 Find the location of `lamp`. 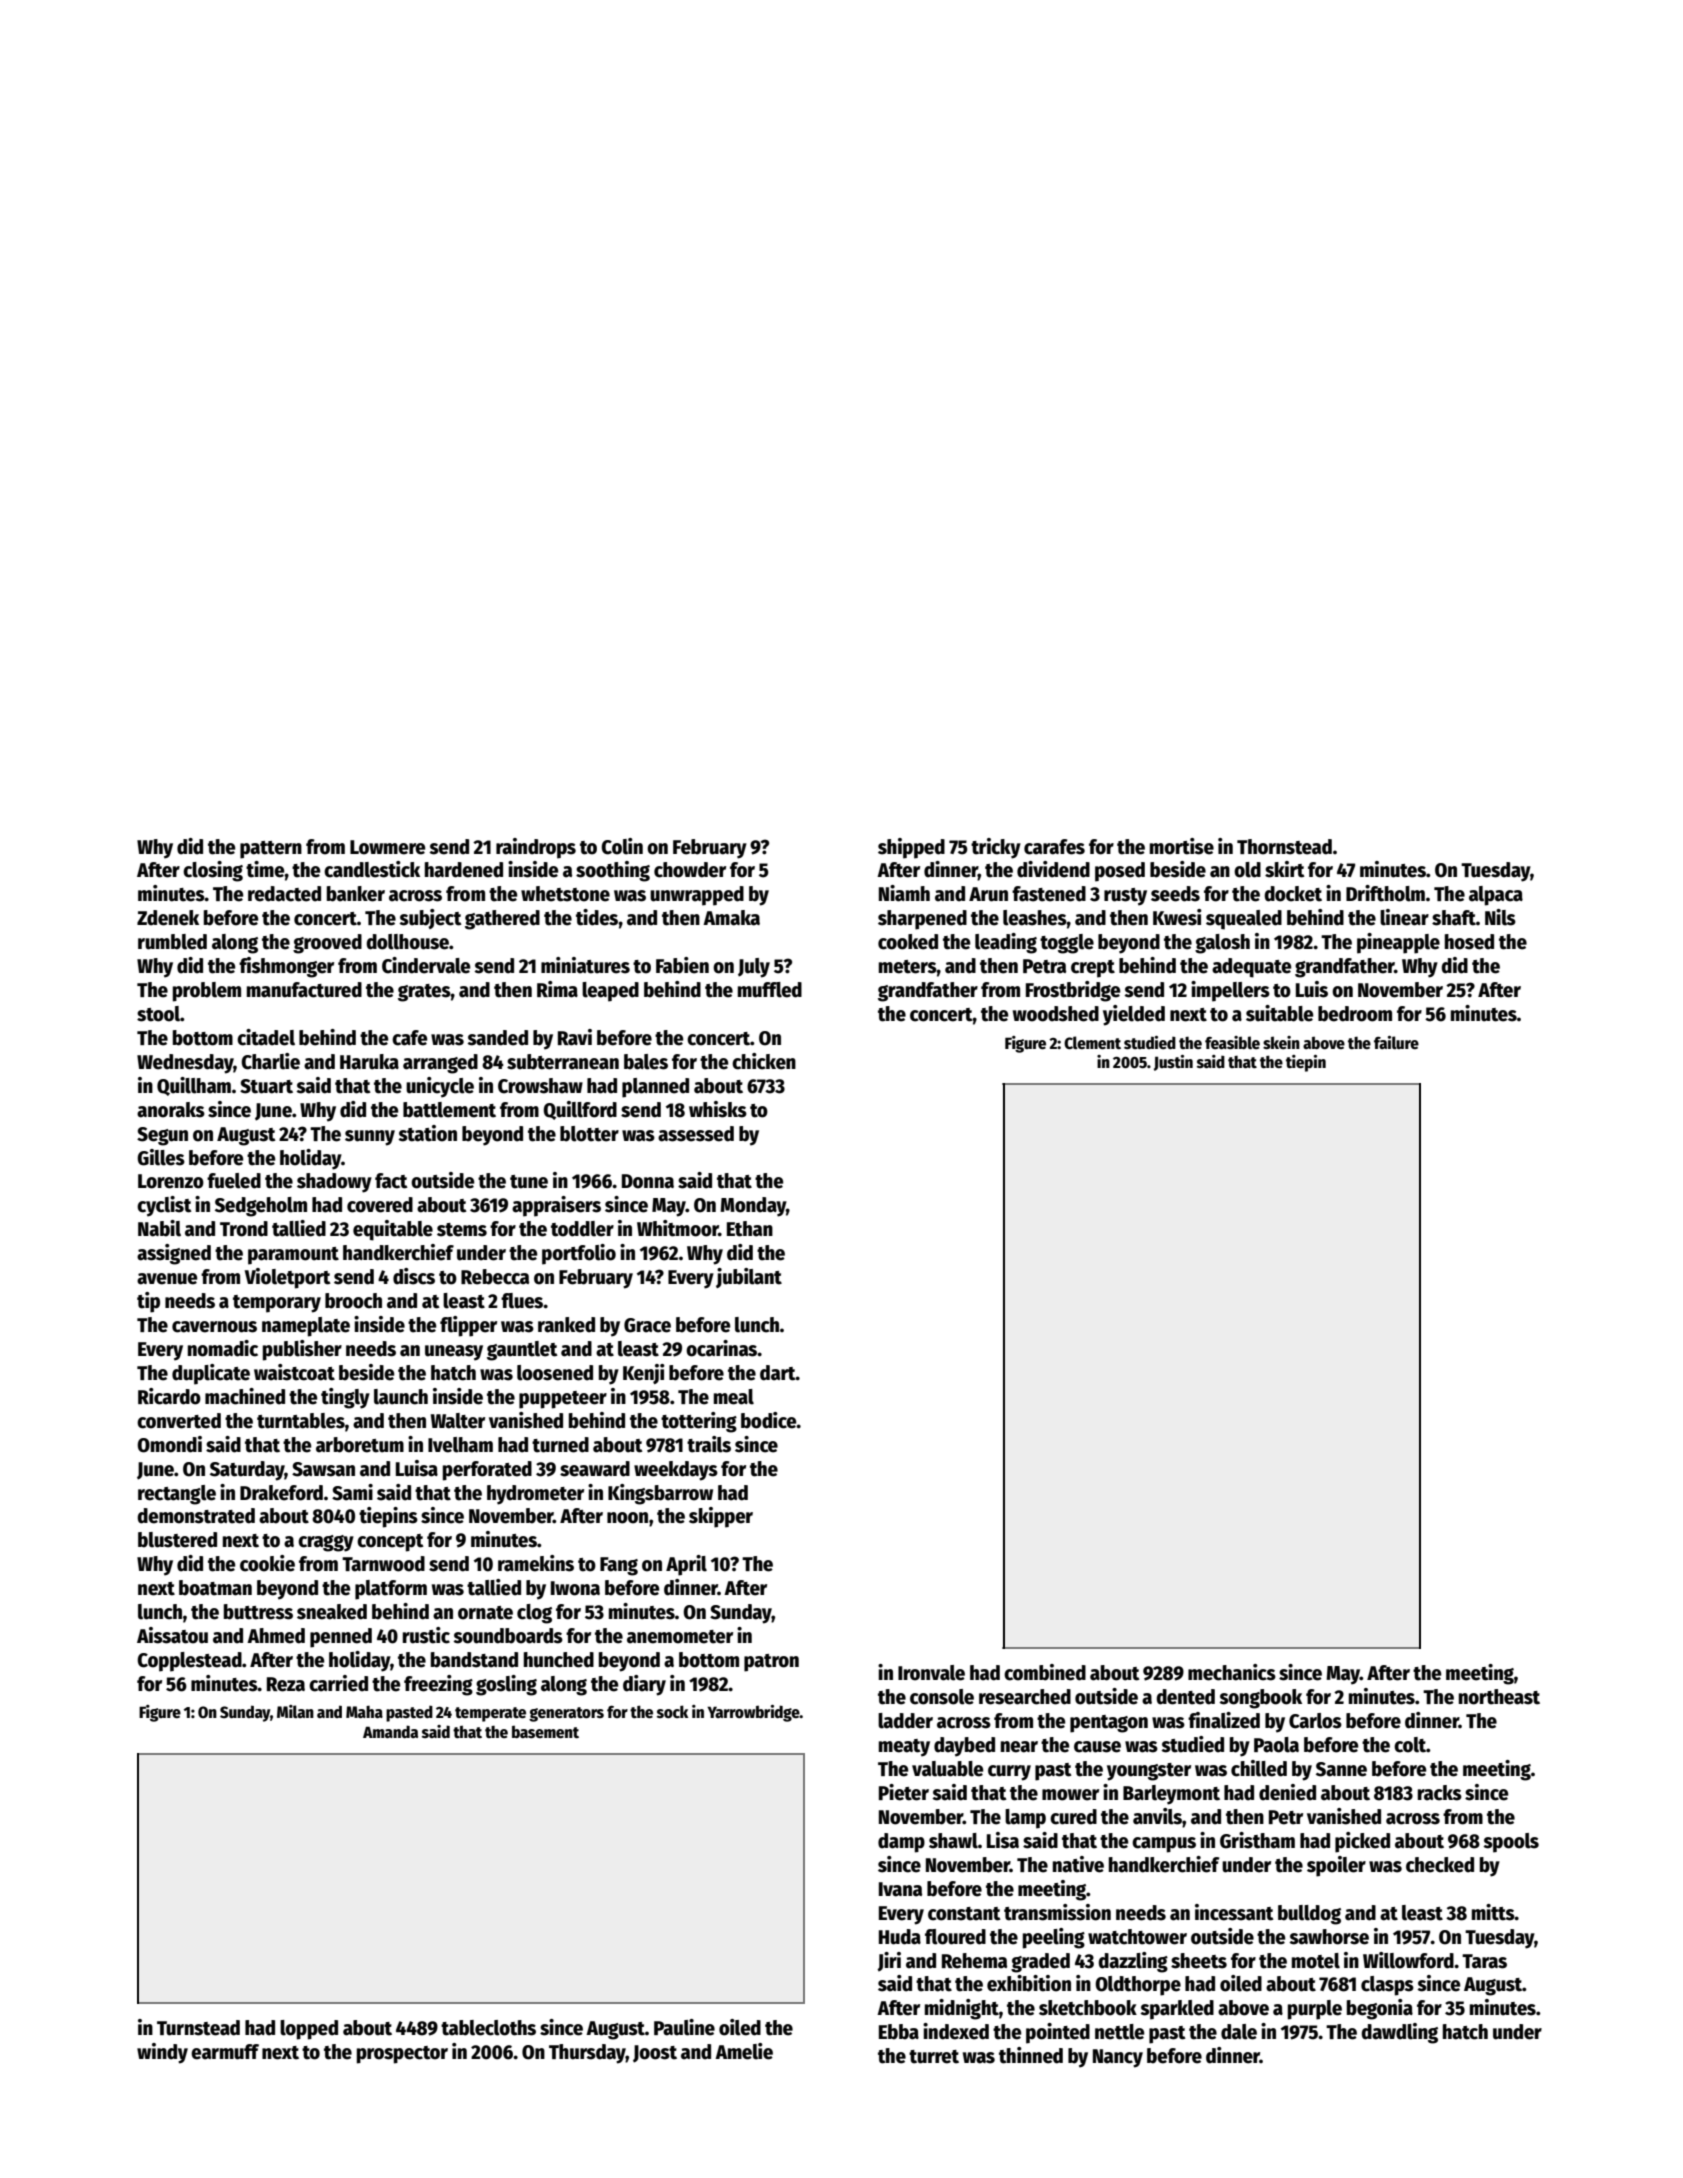

lamp is located at coordinates (1025, 1819).
